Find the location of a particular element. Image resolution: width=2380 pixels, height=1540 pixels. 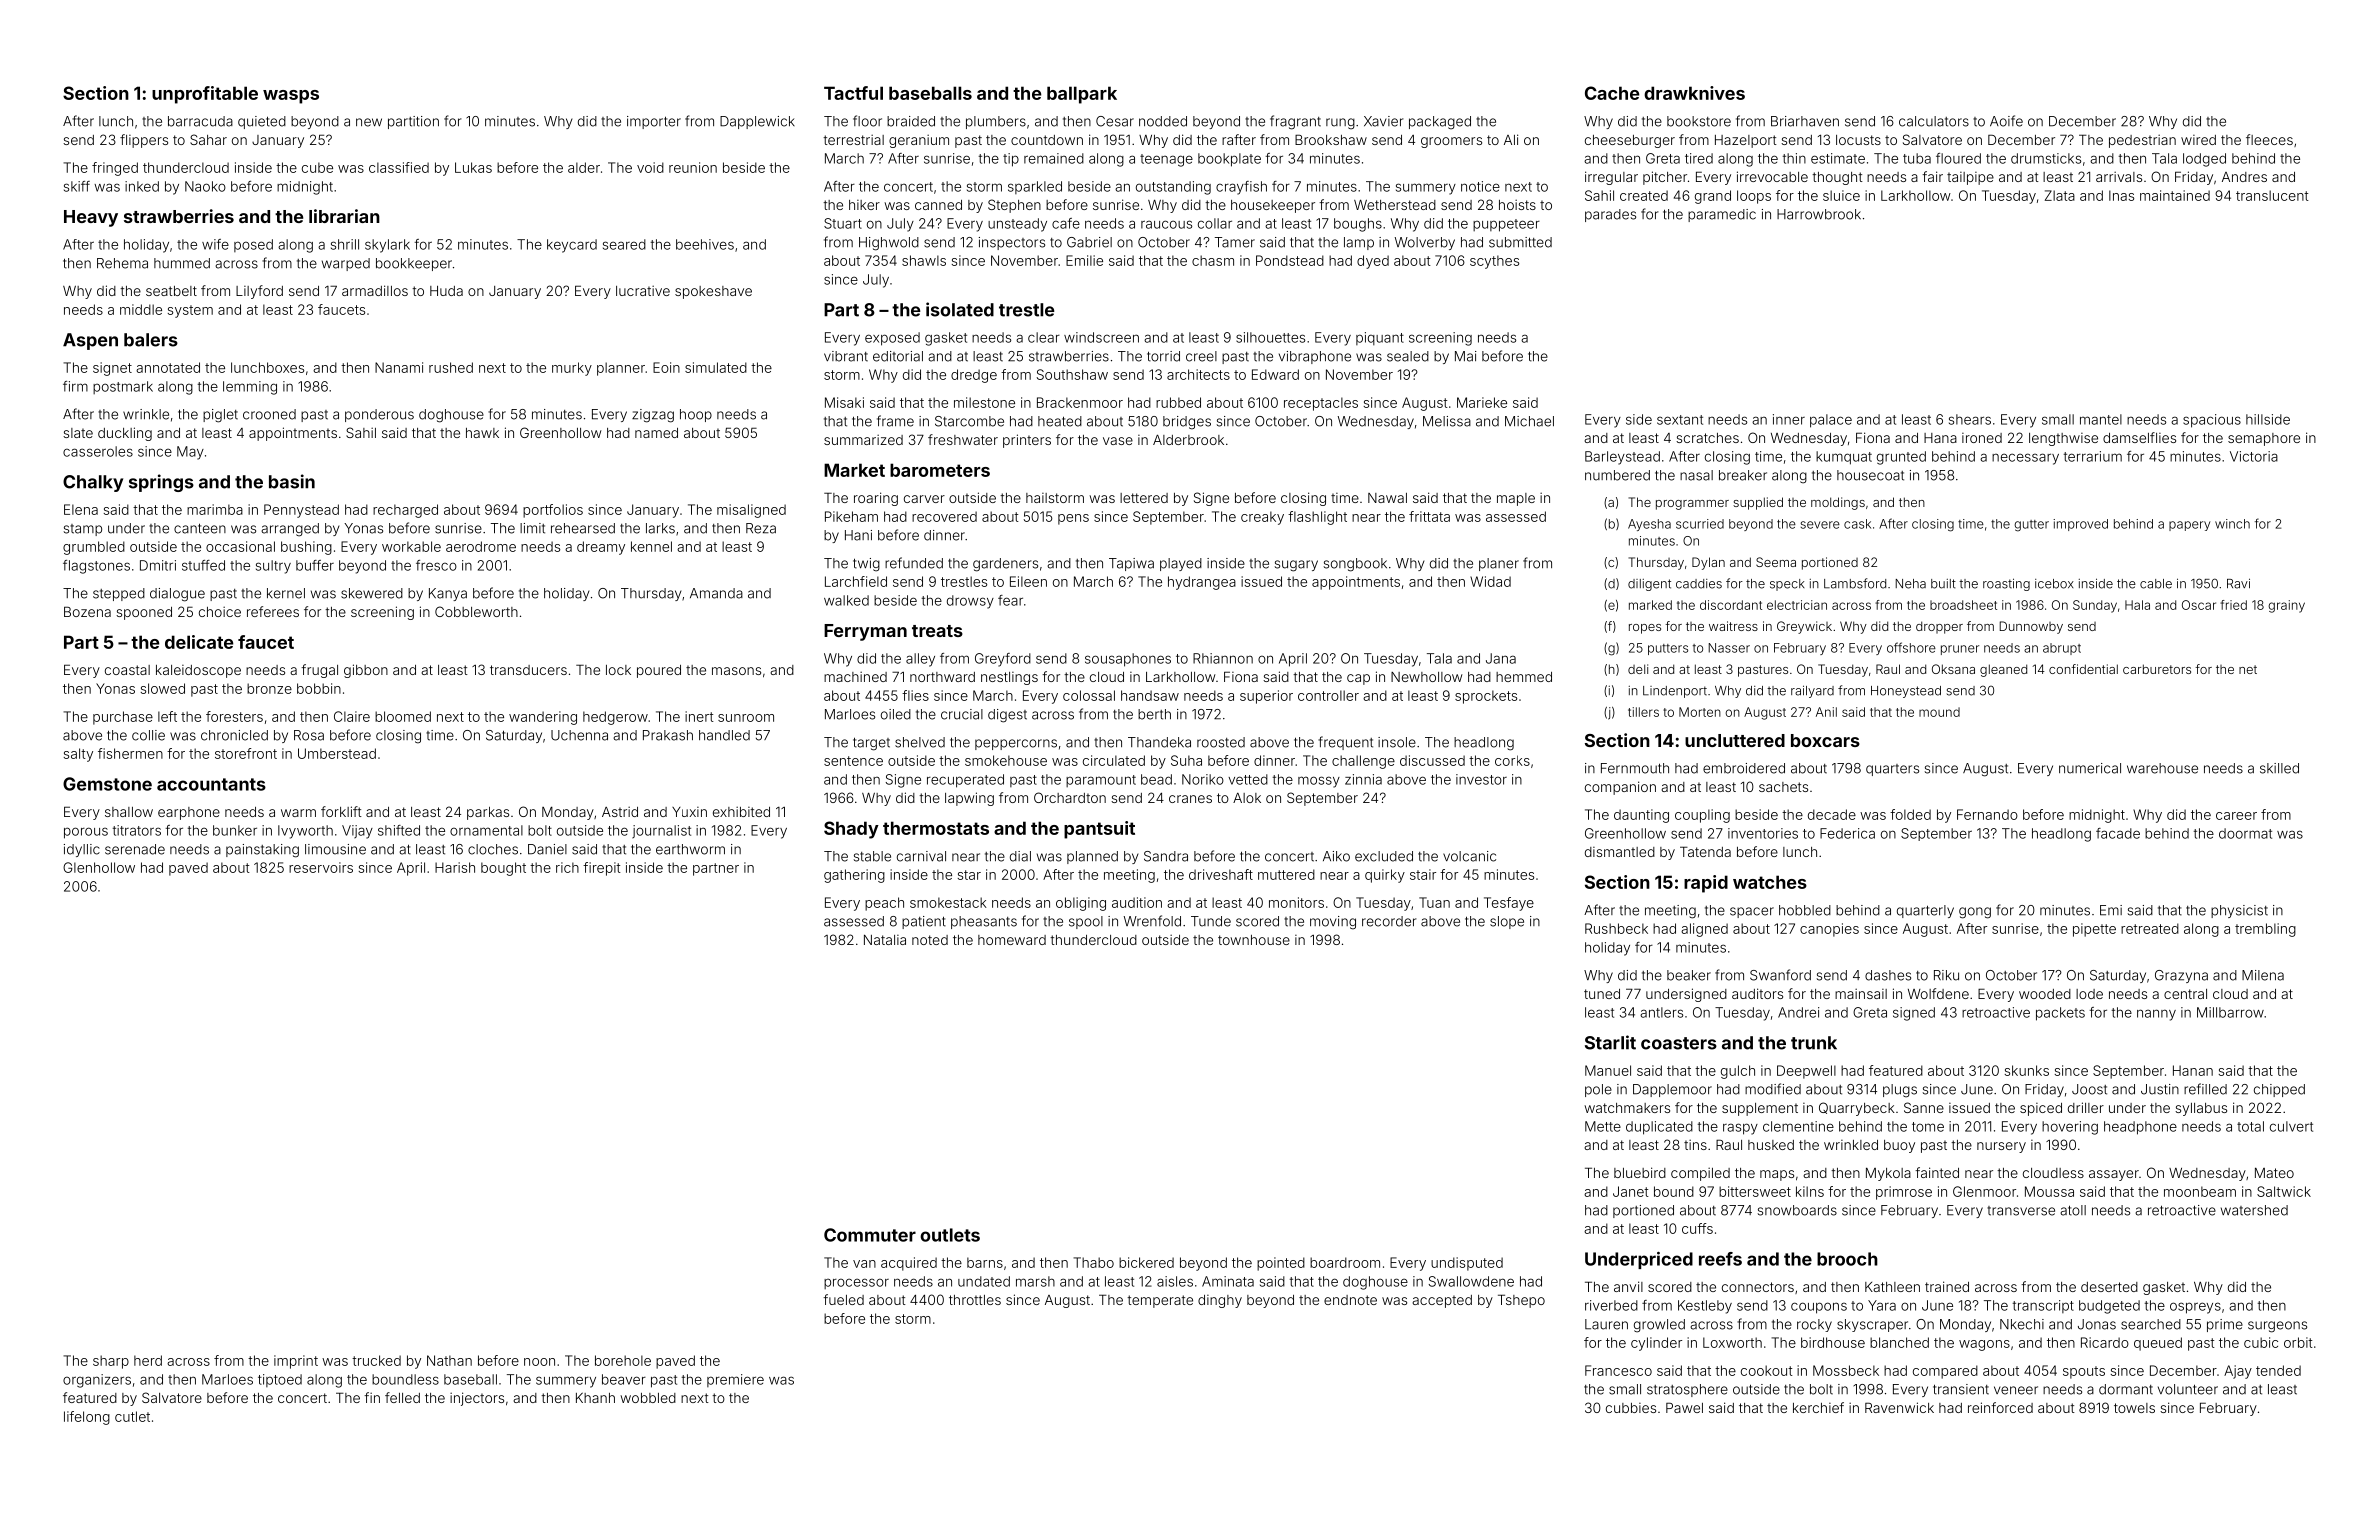

nasal is located at coordinates (1696, 475).
